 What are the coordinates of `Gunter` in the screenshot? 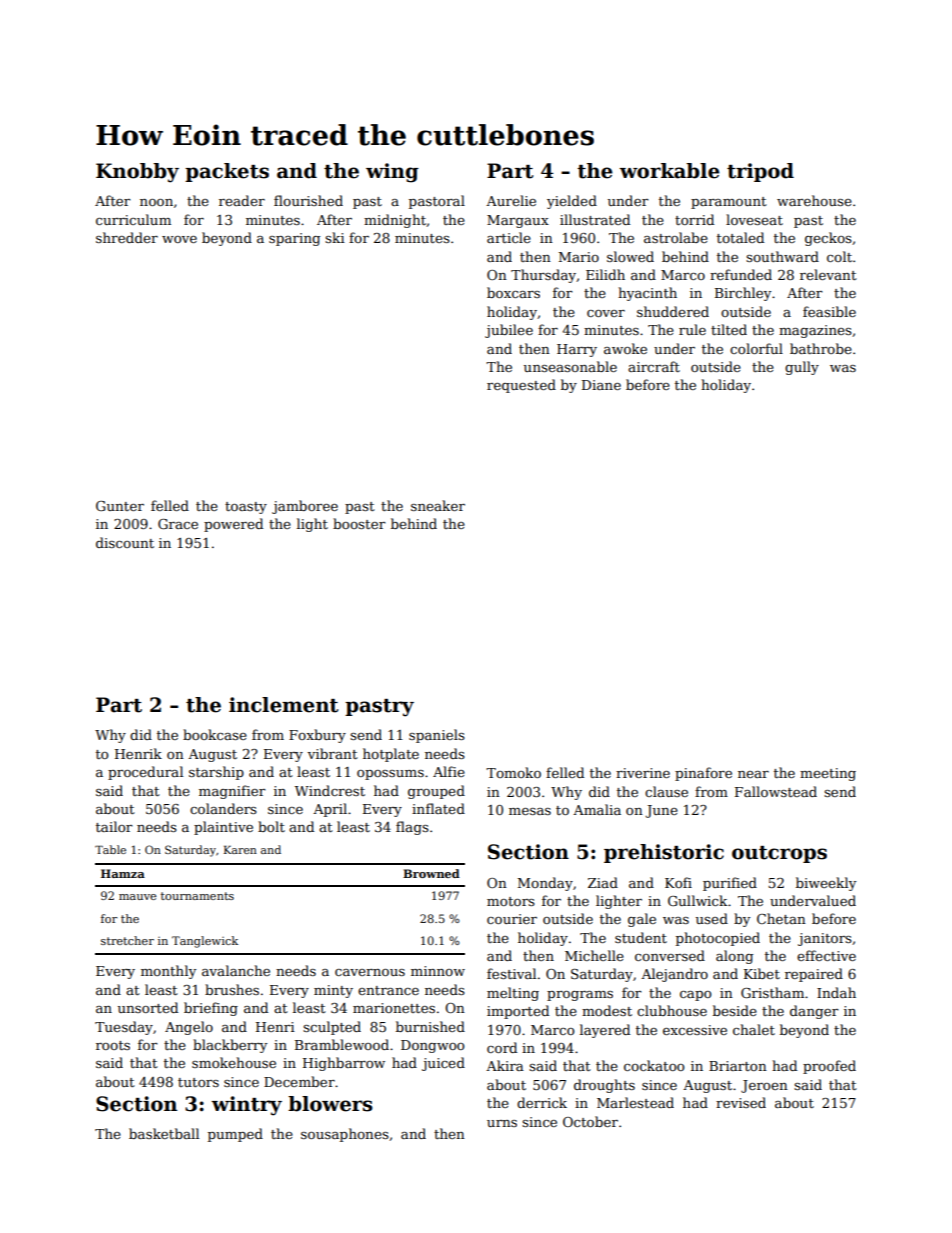 It's located at (120, 506).
